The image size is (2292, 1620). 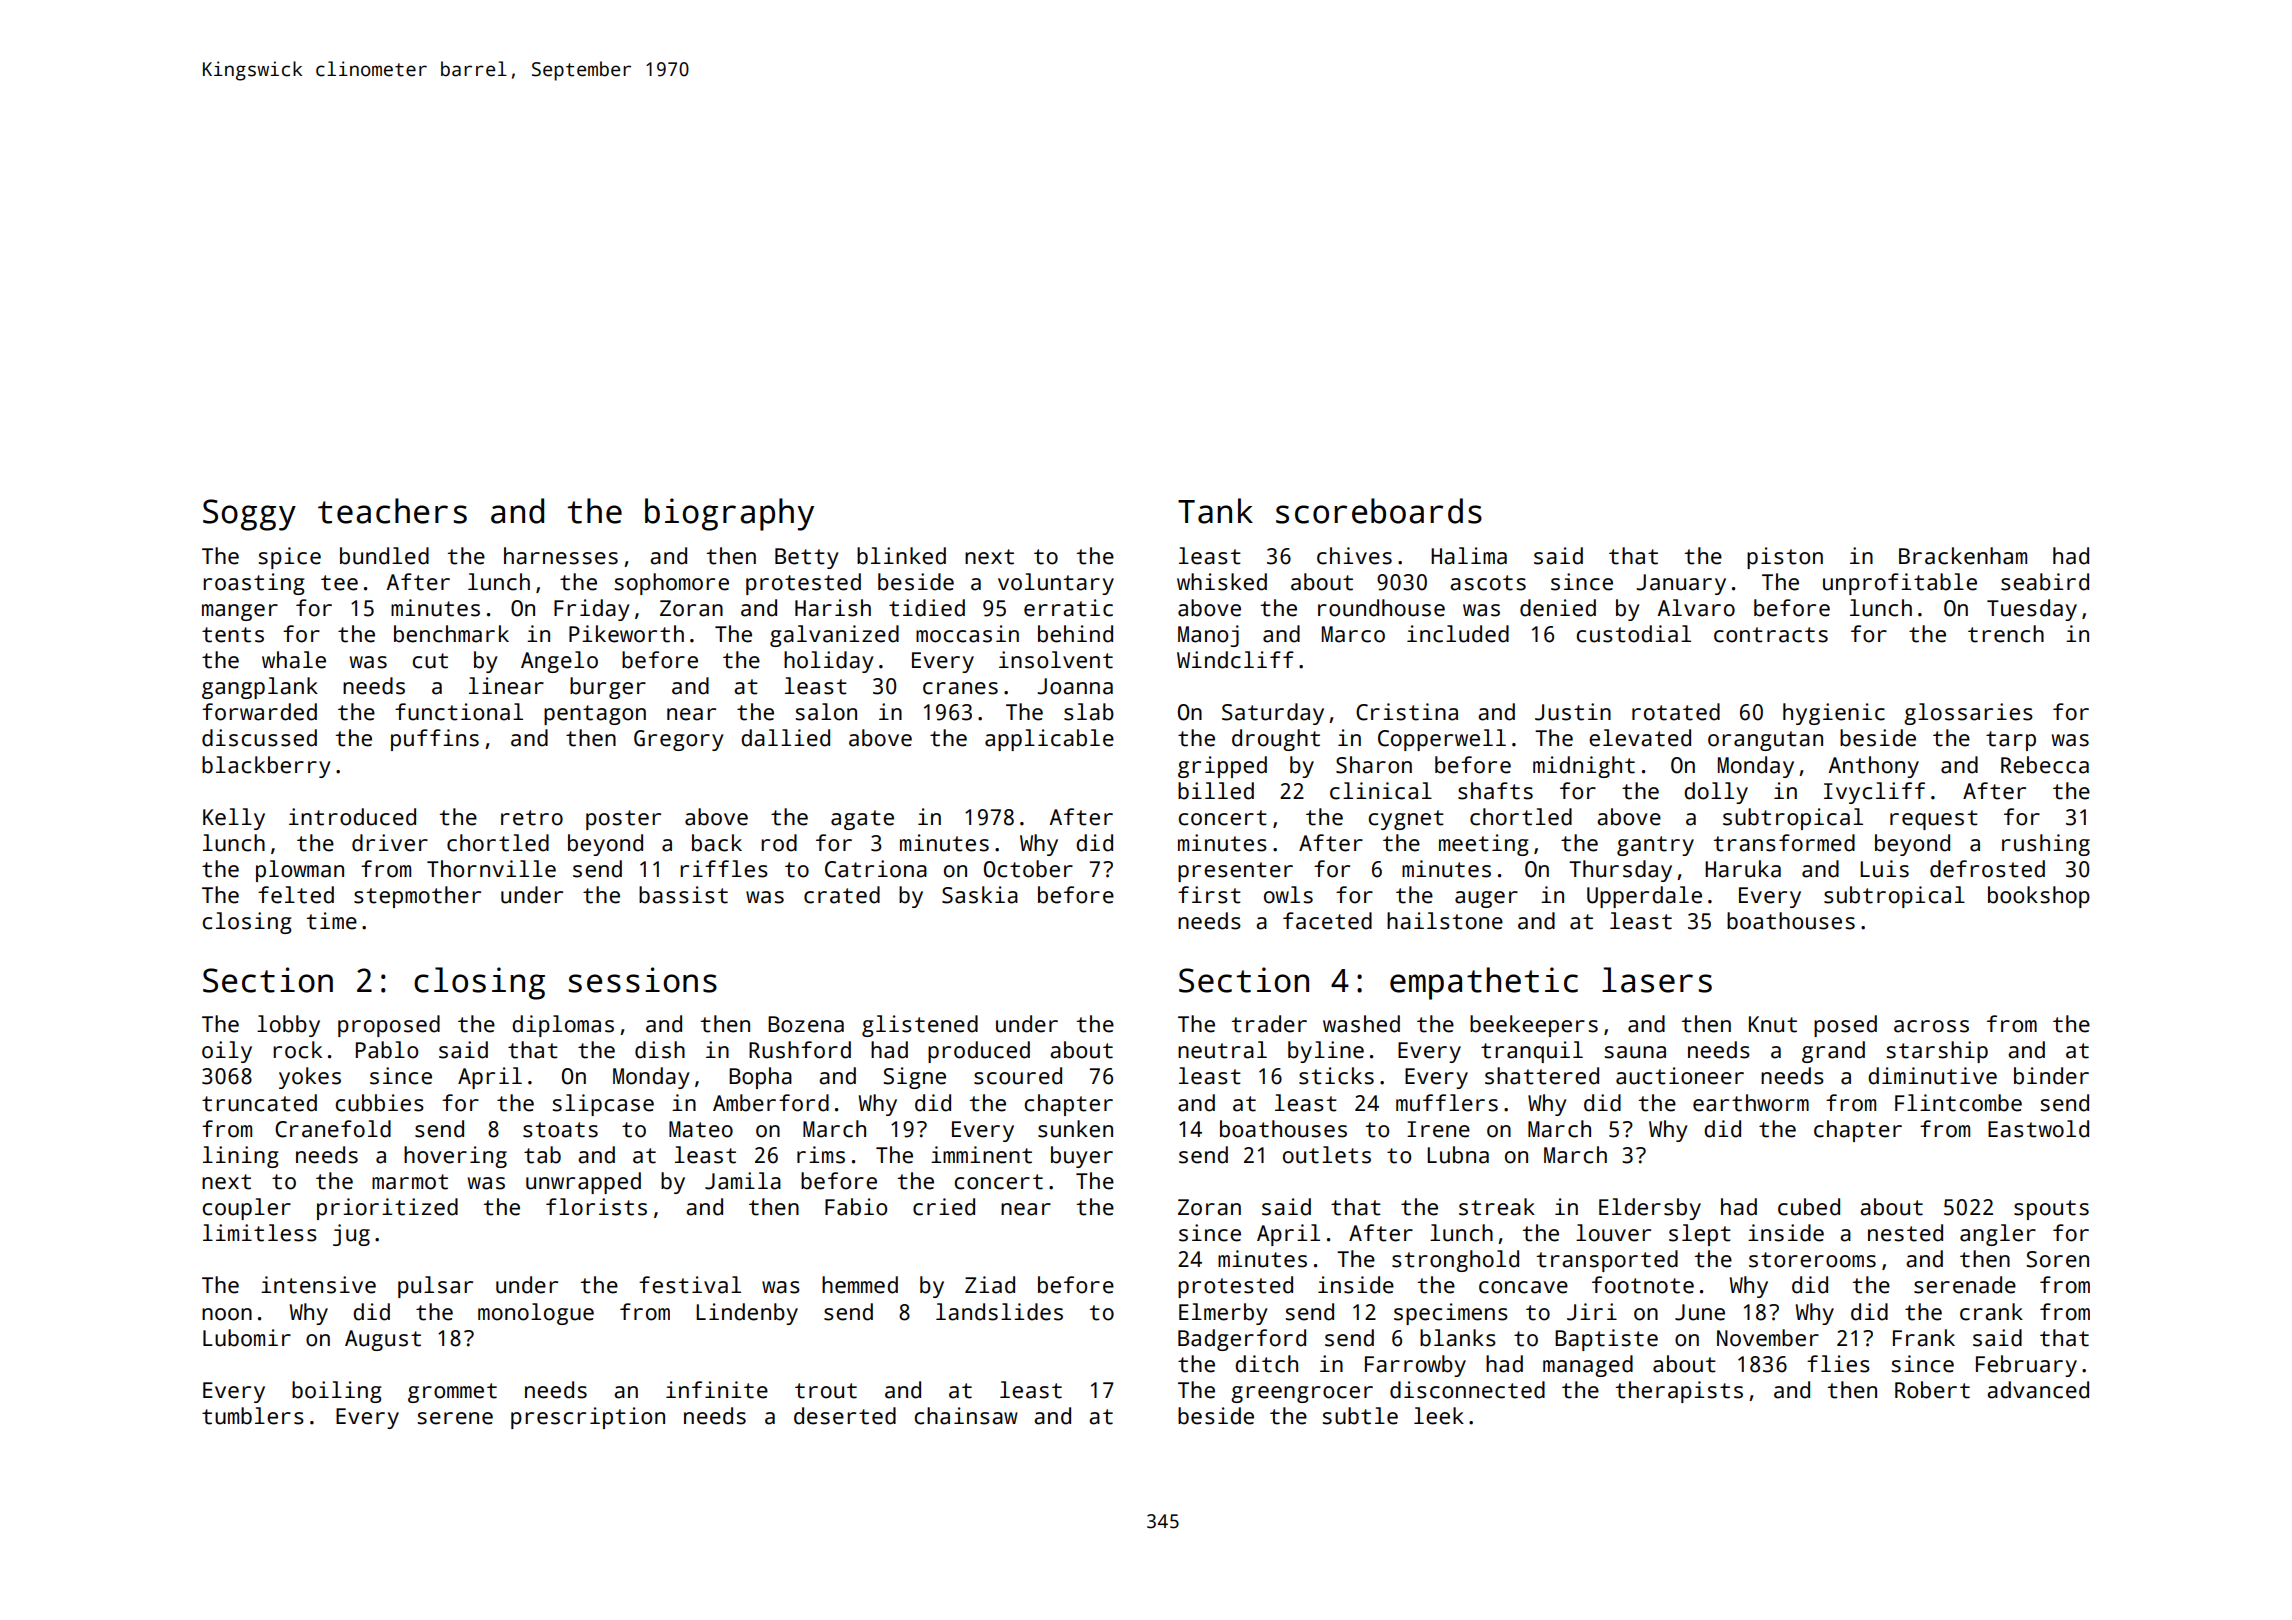 What do you see at coordinates (966, 1416) in the screenshot?
I see `chainsaw` at bounding box center [966, 1416].
